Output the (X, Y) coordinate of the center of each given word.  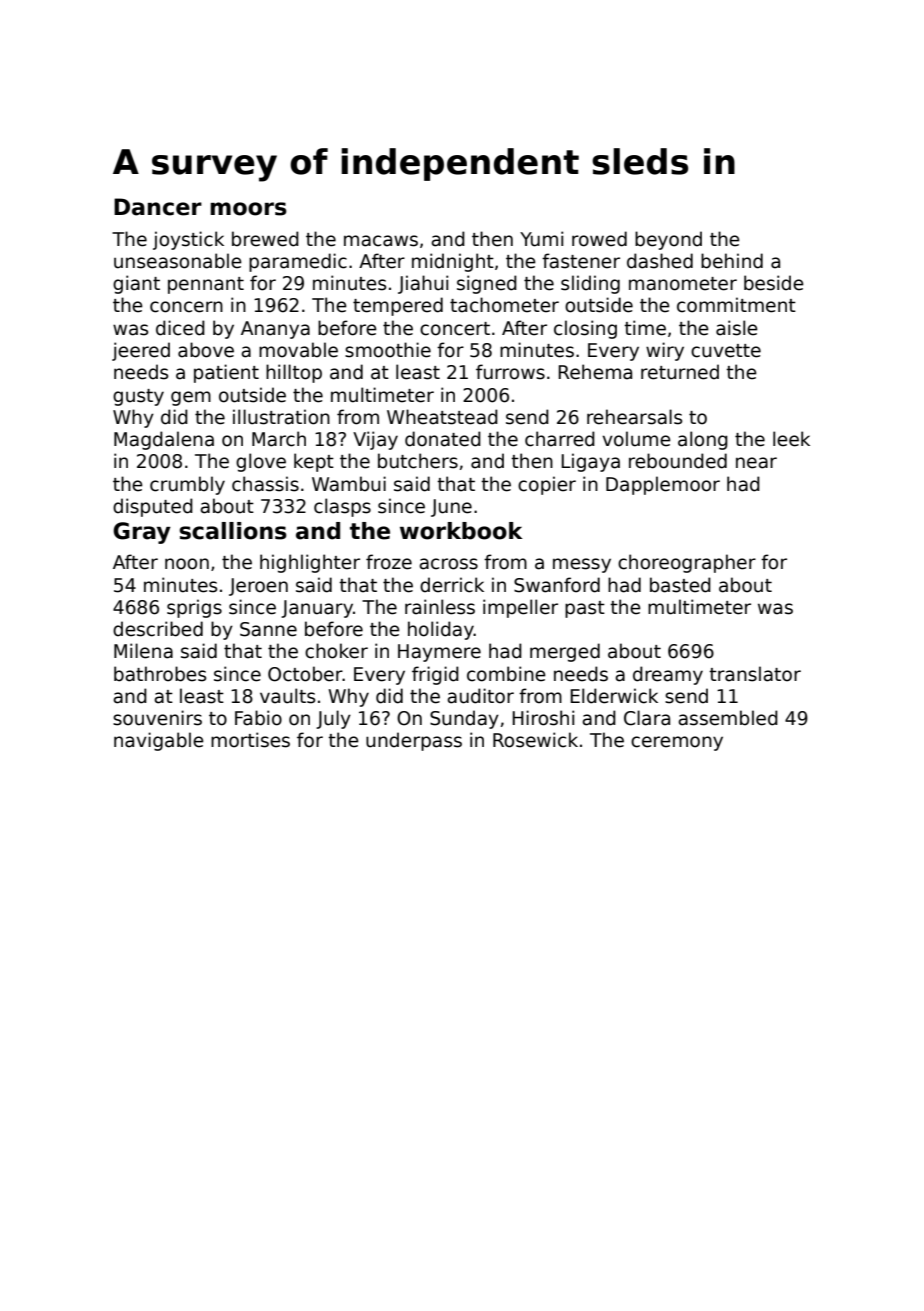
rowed (599, 239)
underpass (414, 741)
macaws (381, 241)
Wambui (349, 484)
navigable (159, 741)
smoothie (388, 350)
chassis (265, 484)
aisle (737, 328)
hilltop (294, 373)
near (756, 463)
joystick (188, 240)
